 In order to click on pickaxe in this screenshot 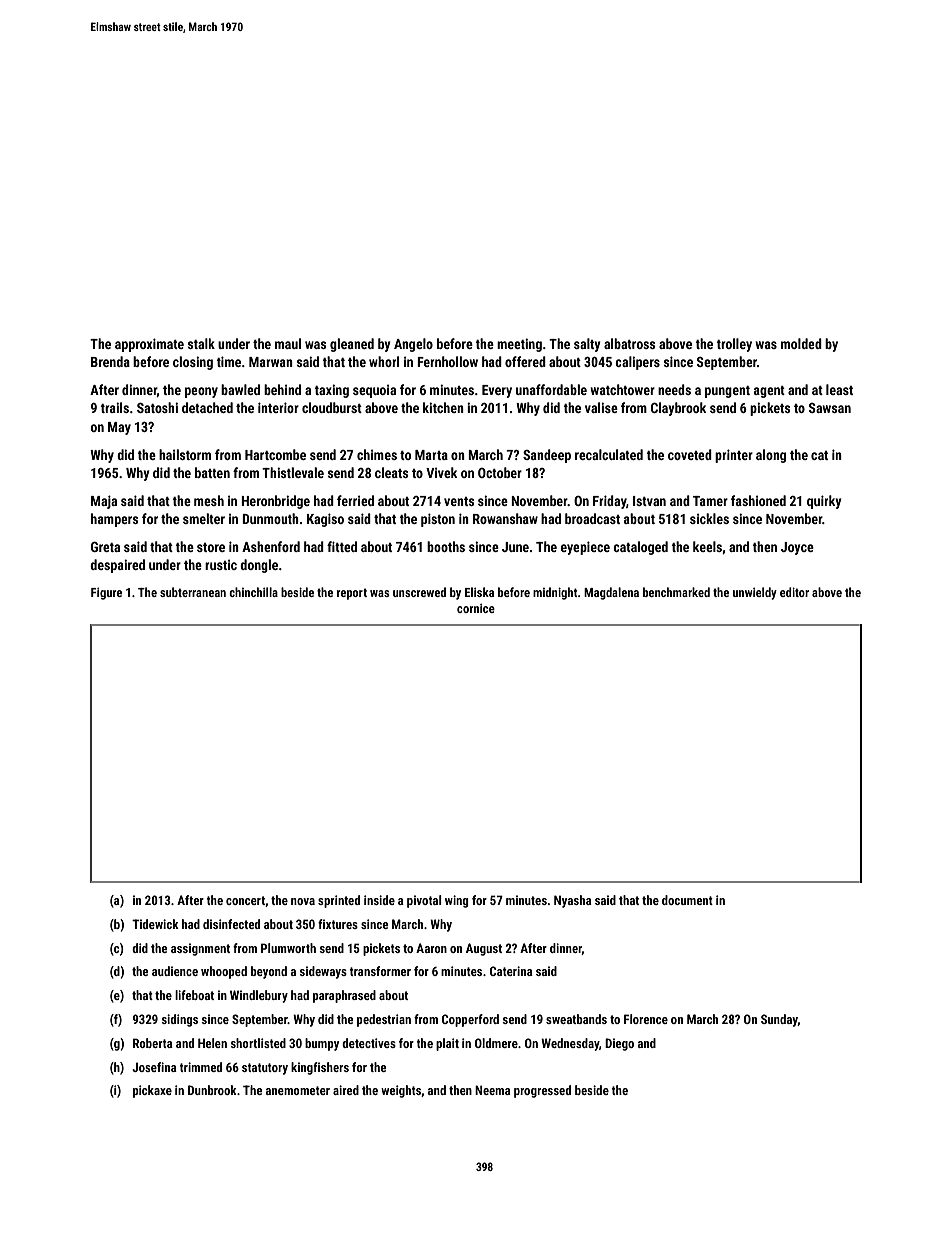, I will do `click(152, 1091)`.
